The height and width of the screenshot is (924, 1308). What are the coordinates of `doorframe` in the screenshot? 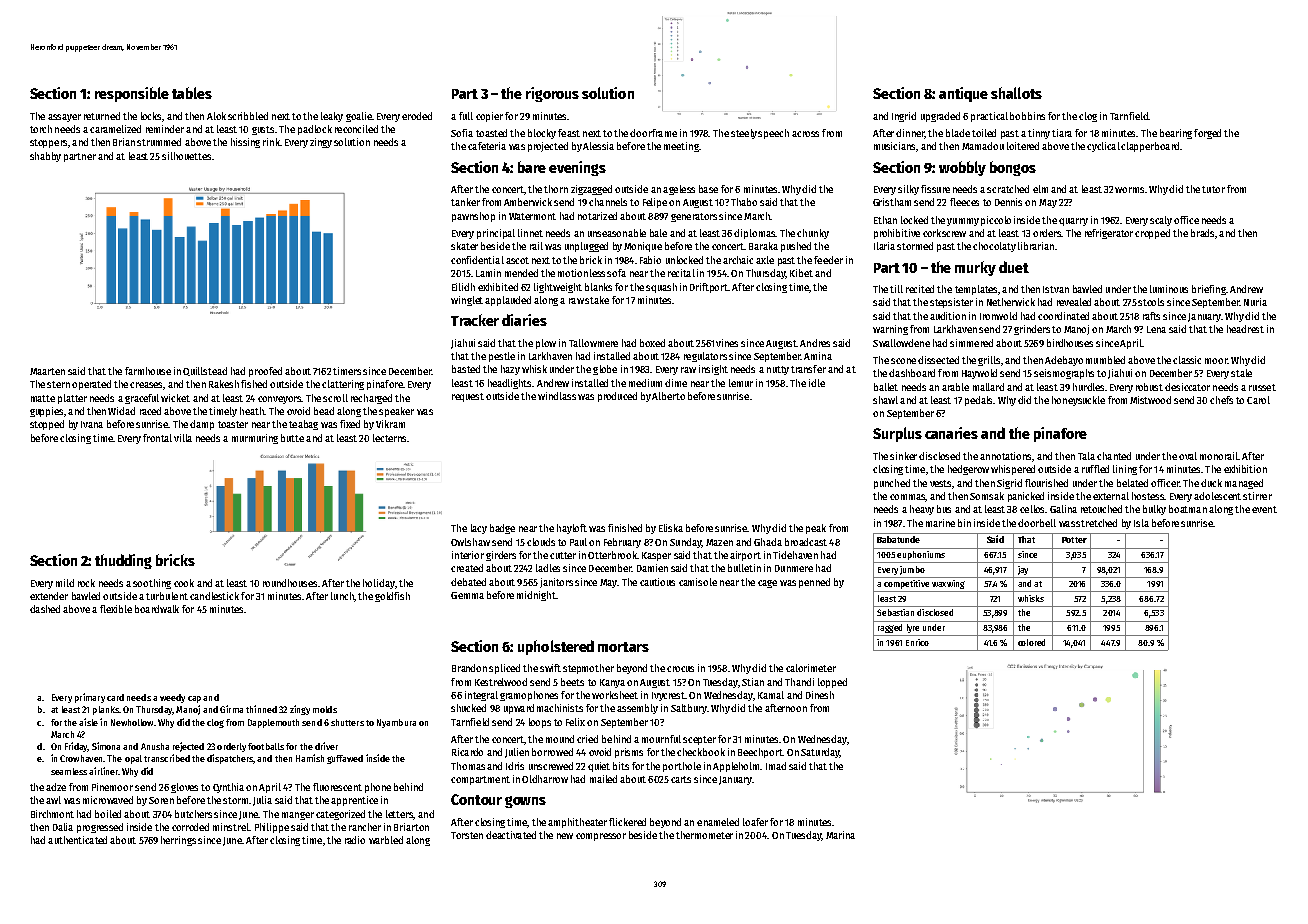 It's located at (653, 133).
